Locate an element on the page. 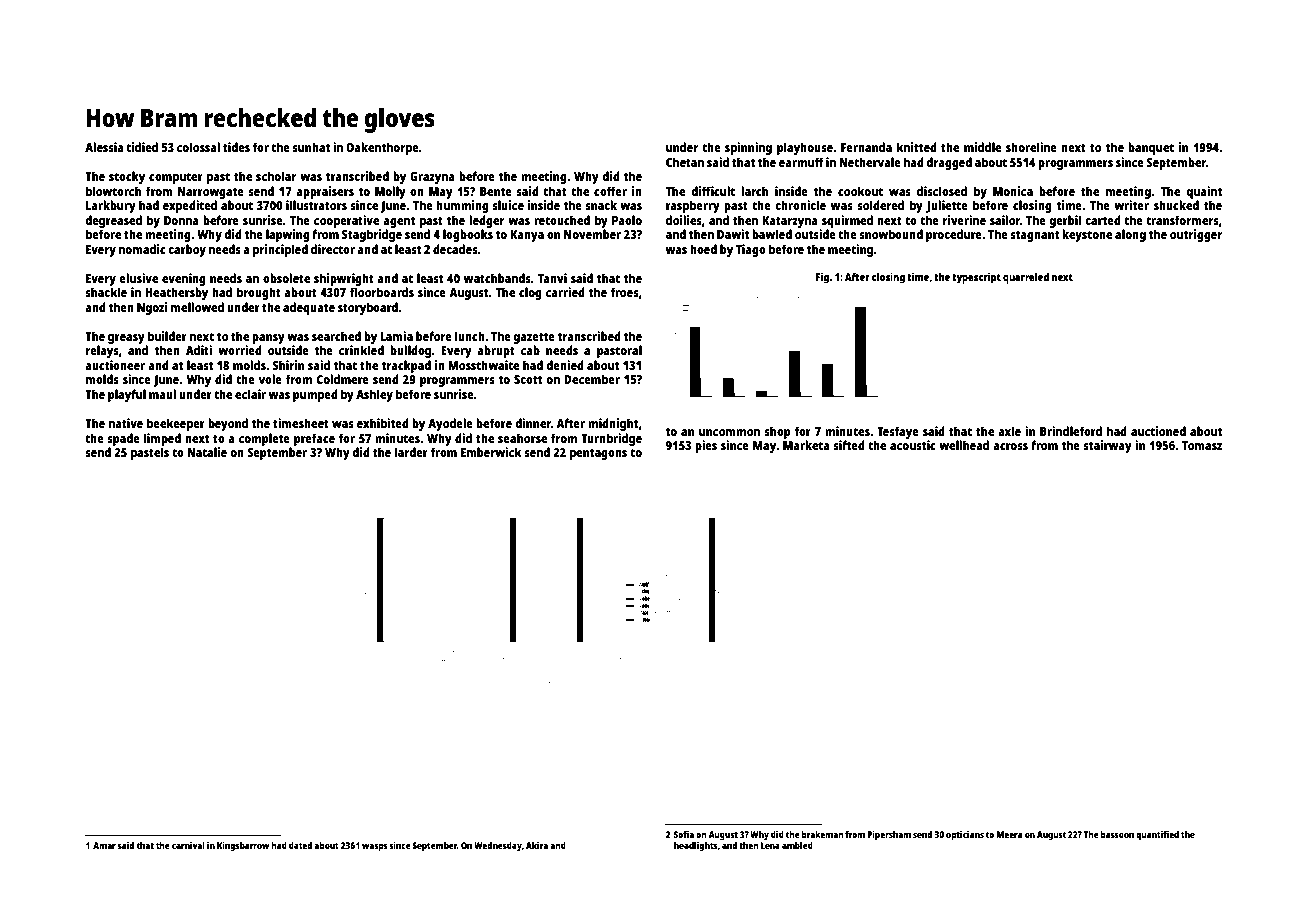 The width and height of the image is (1308, 924). mellowed is located at coordinates (197, 307).
